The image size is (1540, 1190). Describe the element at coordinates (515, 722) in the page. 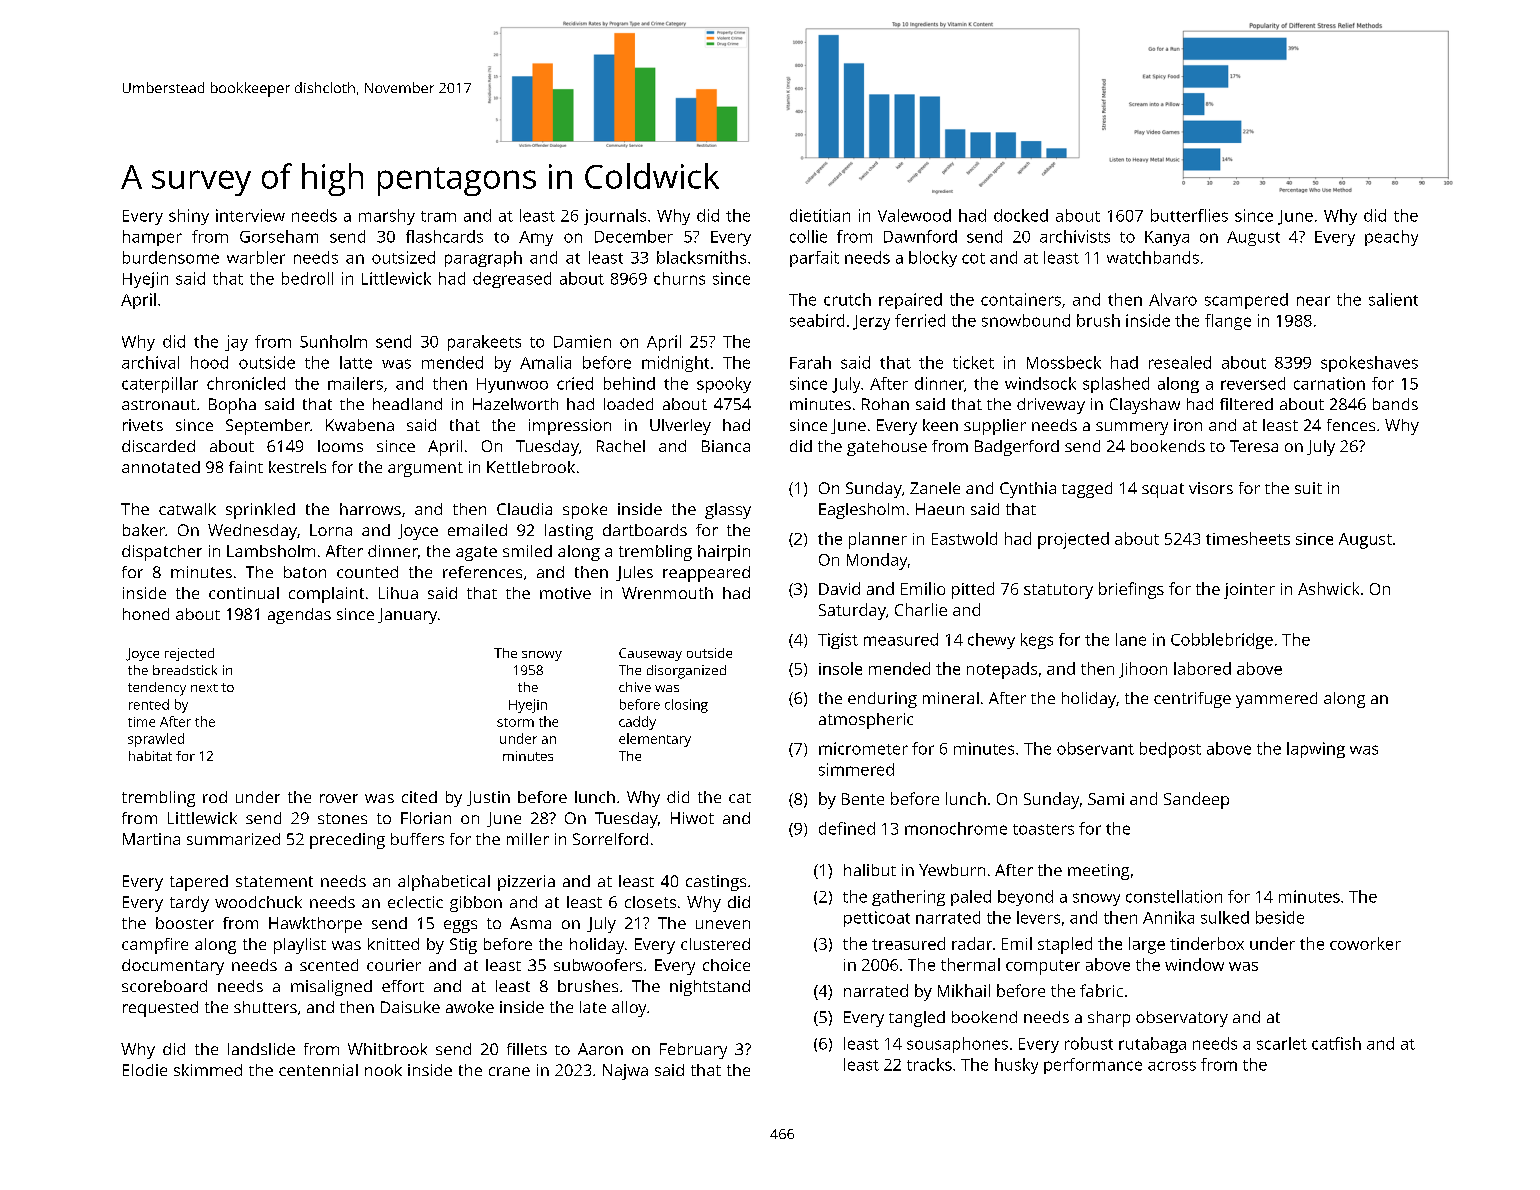

I see `storm` at that location.
